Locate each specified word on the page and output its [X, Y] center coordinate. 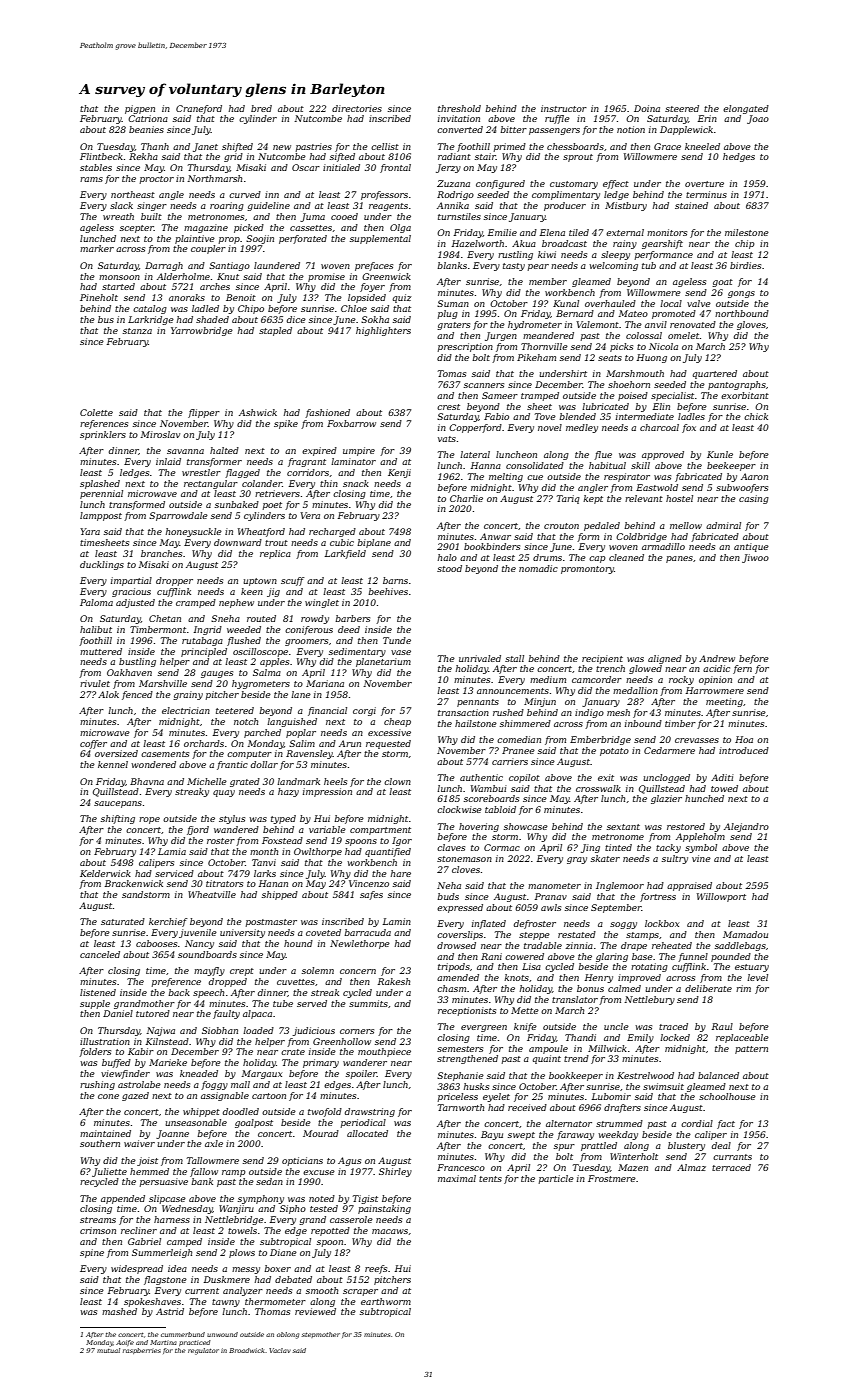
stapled [275, 331]
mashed [119, 1311]
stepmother [321, 1335]
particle [556, 1179]
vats [447, 439]
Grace [667, 146]
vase [401, 652]
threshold [459, 108]
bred [261, 108]
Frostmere [612, 1178]
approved [663, 455]
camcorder [597, 679]
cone [108, 1096]
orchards [204, 743]
